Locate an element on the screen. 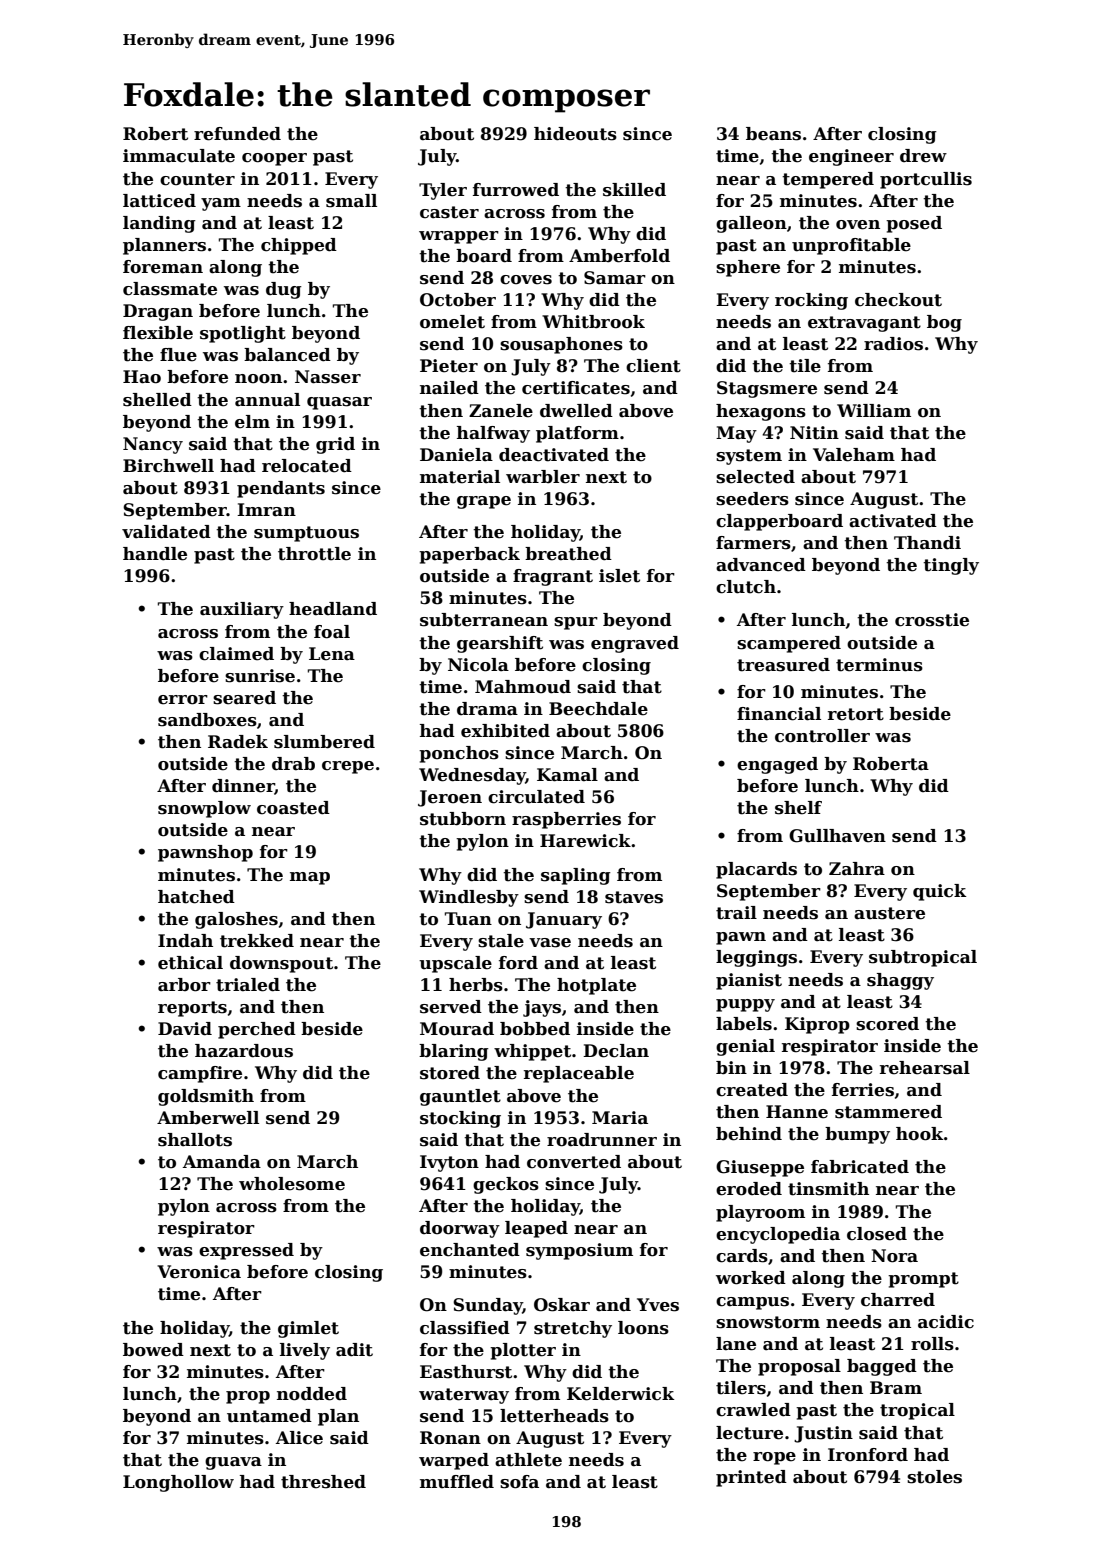 This screenshot has height=1559, width=1102. slumbered is located at coordinates (324, 742).
